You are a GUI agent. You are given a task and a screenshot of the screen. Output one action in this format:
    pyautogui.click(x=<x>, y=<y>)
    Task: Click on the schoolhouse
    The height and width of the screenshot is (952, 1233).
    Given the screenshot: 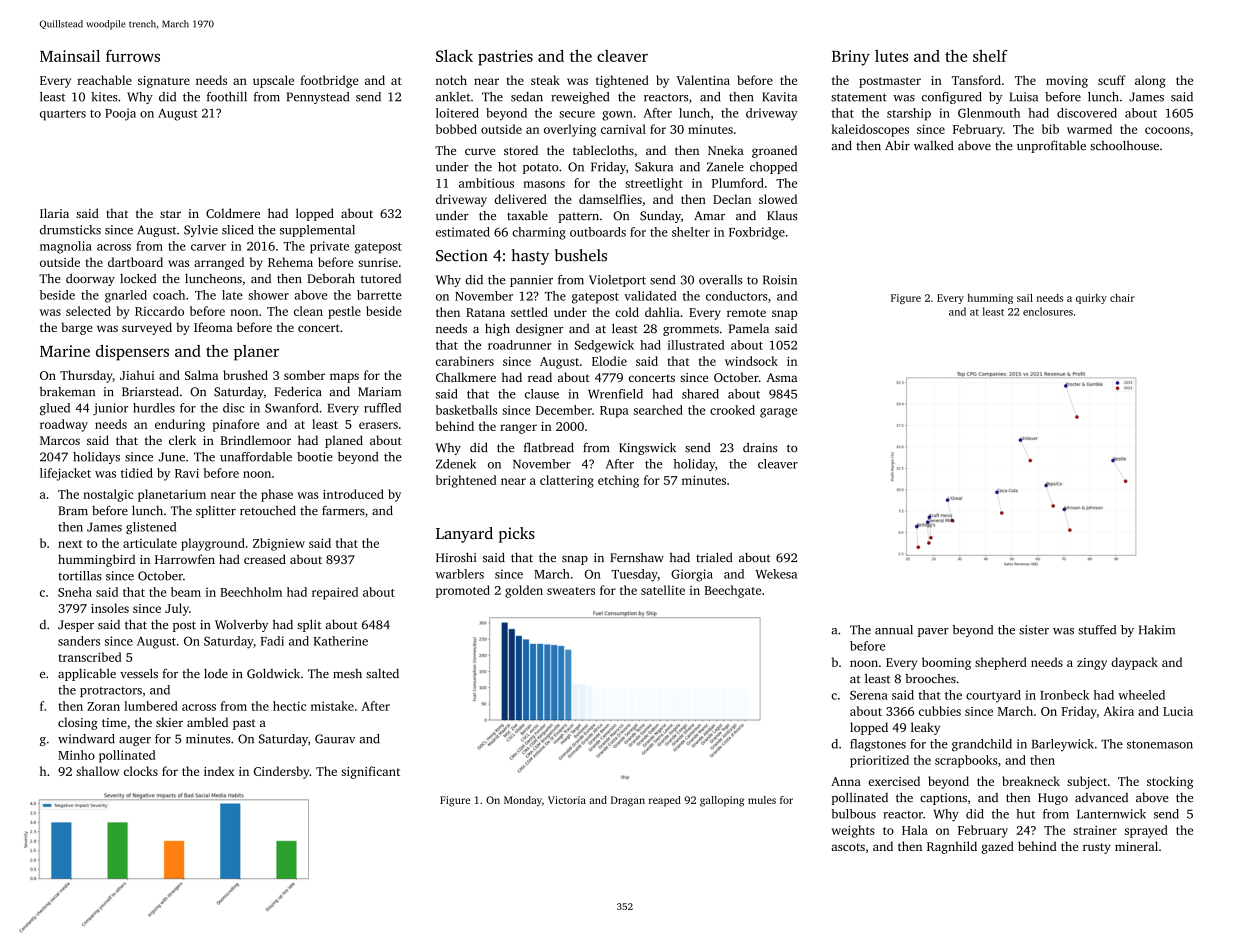 What is the action you would take?
    pyautogui.click(x=1124, y=145)
